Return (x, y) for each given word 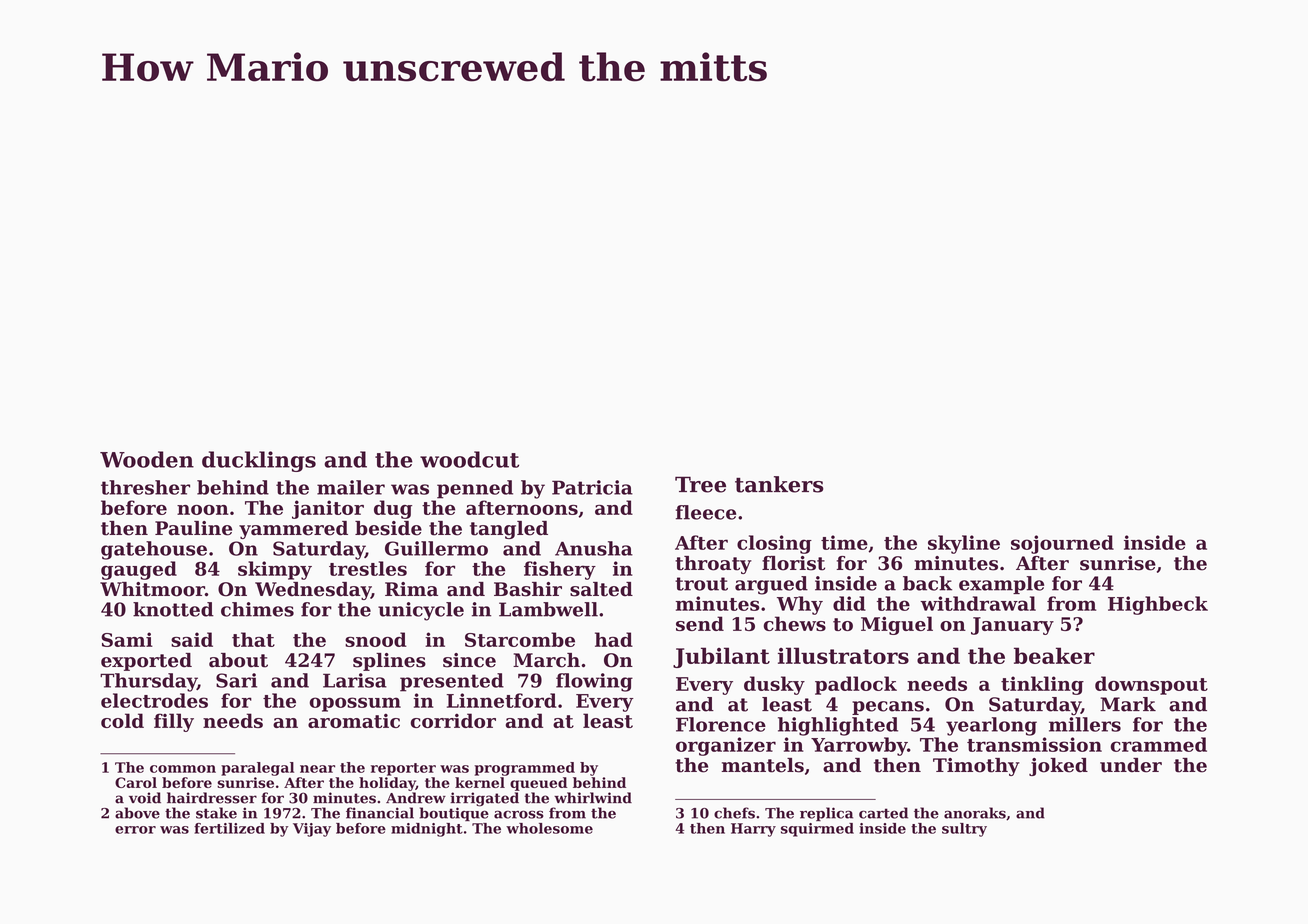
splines (389, 662)
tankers (779, 484)
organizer (726, 746)
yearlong (991, 726)
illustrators (843, 655)
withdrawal (978, 603)
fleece (706, 512)
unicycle (421, 611)
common (183, 769)
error (135, 830)
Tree (700, 484)
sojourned (1062, 544)
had (614, 639)
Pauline (193, 528)
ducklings (259, 461)
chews (795, 623)
